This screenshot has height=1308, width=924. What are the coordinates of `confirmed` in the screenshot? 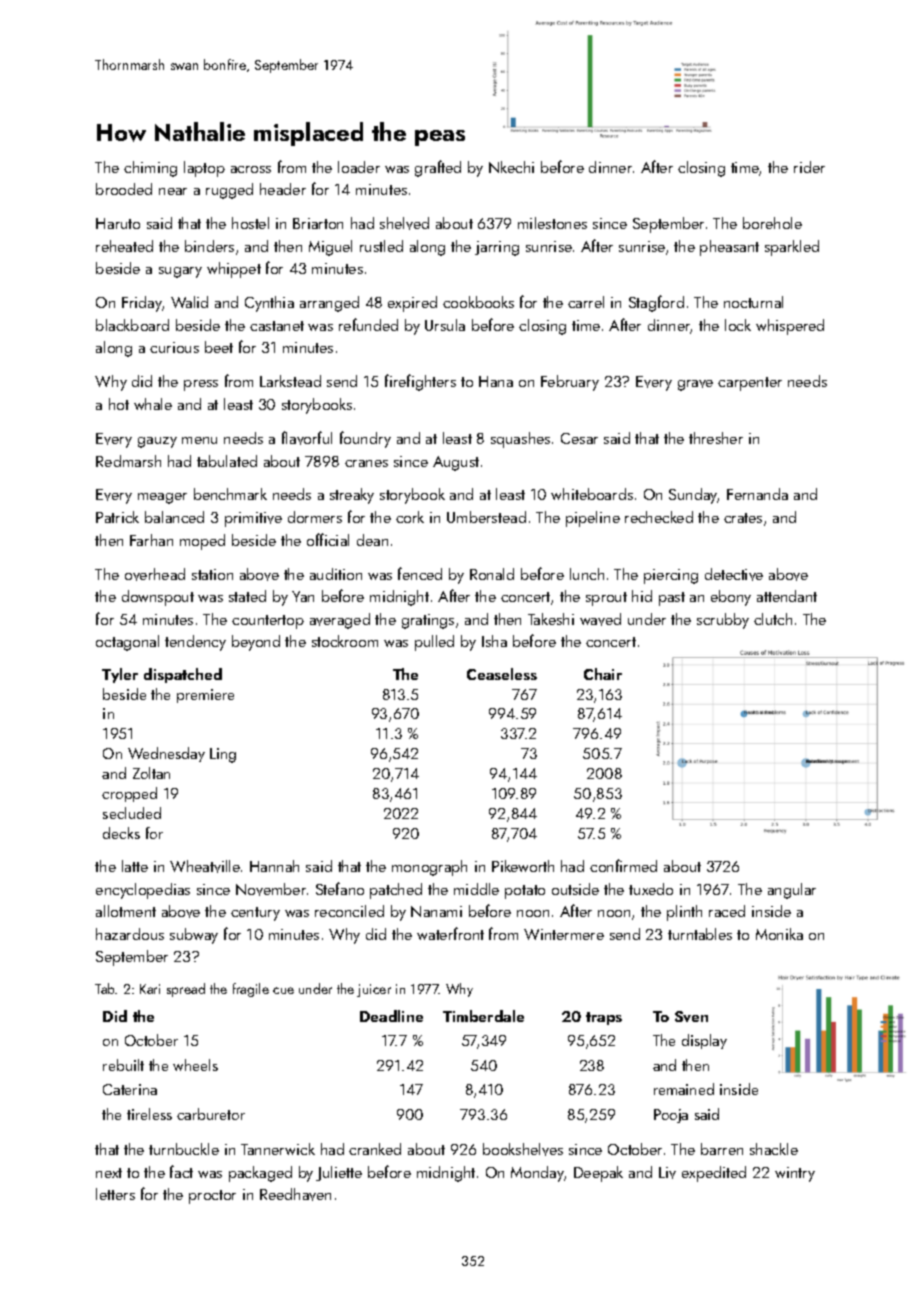 It's located at (623, 865).
